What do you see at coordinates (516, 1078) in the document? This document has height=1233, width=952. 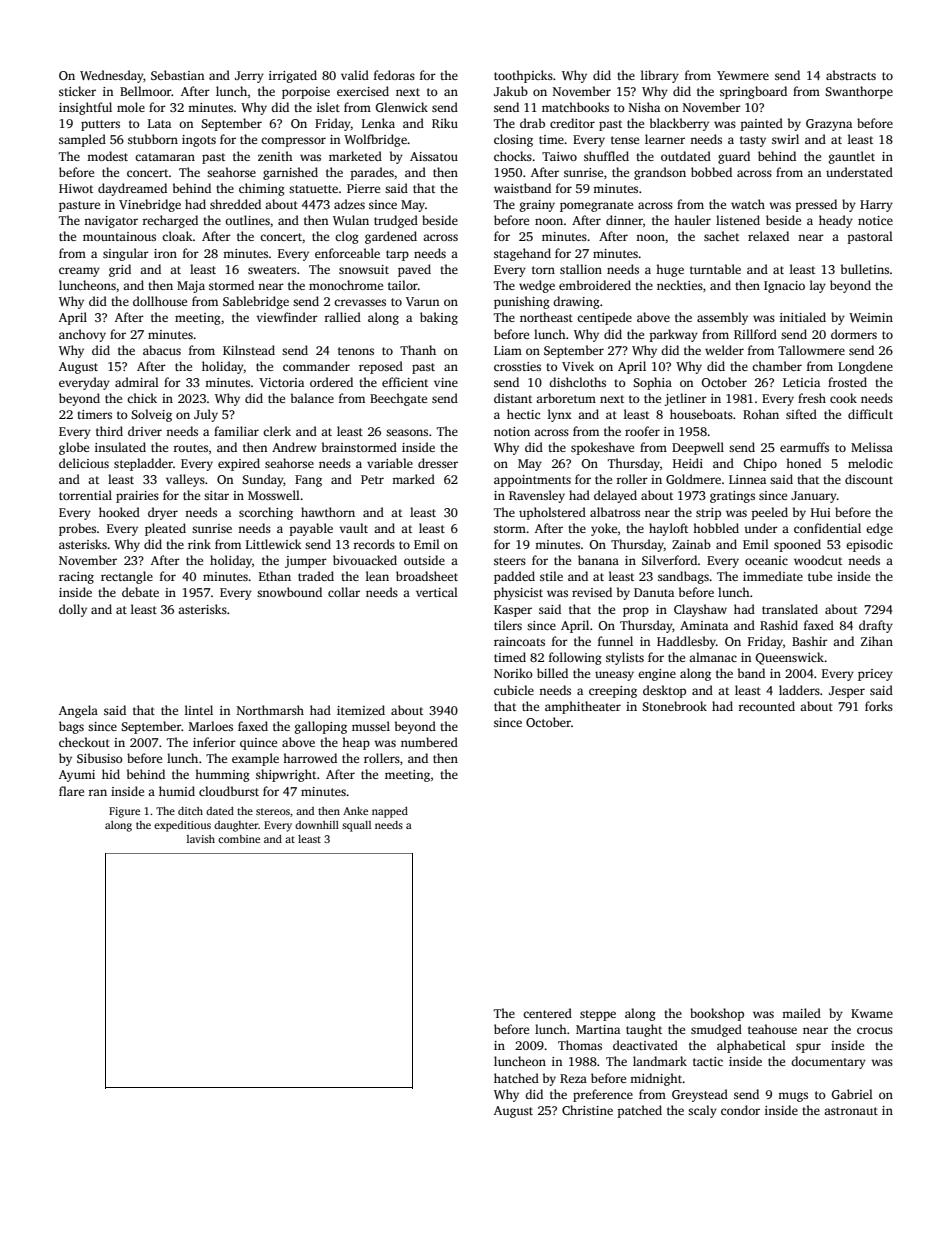 I see `hatched` at bounding box center [516, 1078].
